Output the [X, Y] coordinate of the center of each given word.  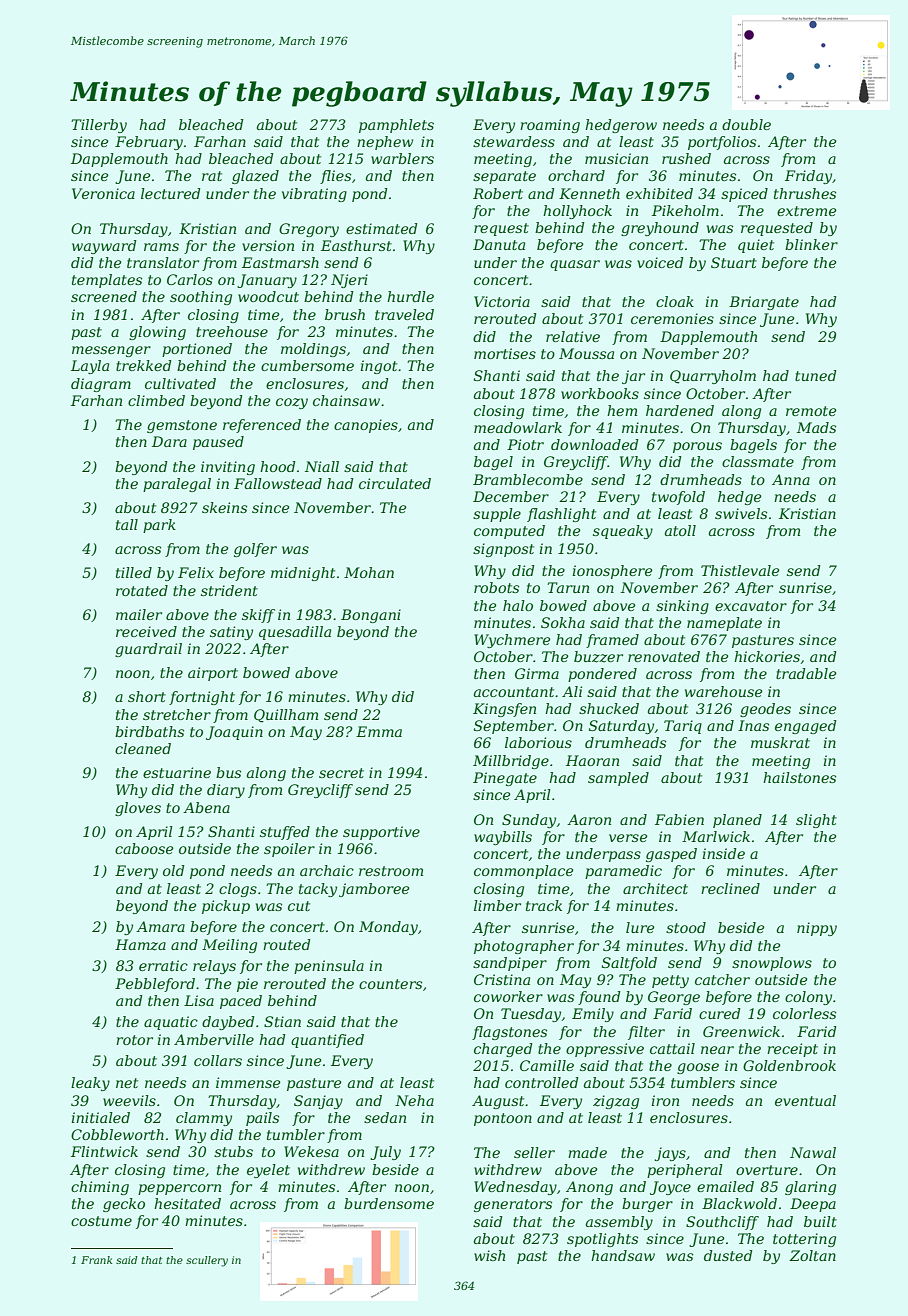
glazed [255, 177]
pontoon [503, 1119]
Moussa [586, 353]
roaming [550, 126]
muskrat [780, 742]
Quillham [286, 716]
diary [226, 791]
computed [509, 532]
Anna [791, 479]
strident [229, 590]
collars [218, 1060]
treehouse [232, 331]
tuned [816, 375]
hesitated [187, 1203]
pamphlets [396, 126]
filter [646, 1033]
